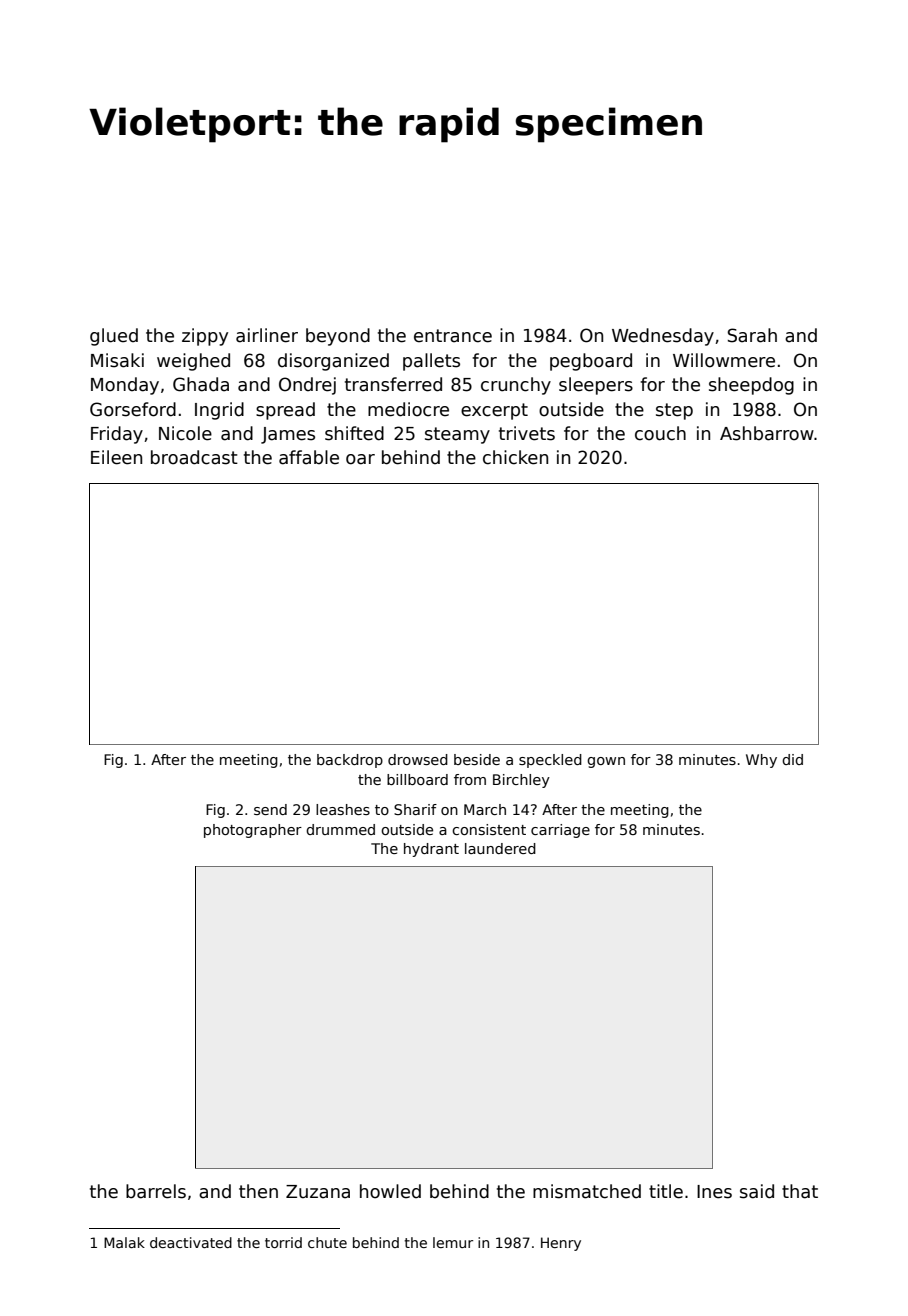 This image has height=1316, width=908. What do you see at coordinates (124, 1242) in the image?
I see `Malak` at bounding box center [124, 1242].
